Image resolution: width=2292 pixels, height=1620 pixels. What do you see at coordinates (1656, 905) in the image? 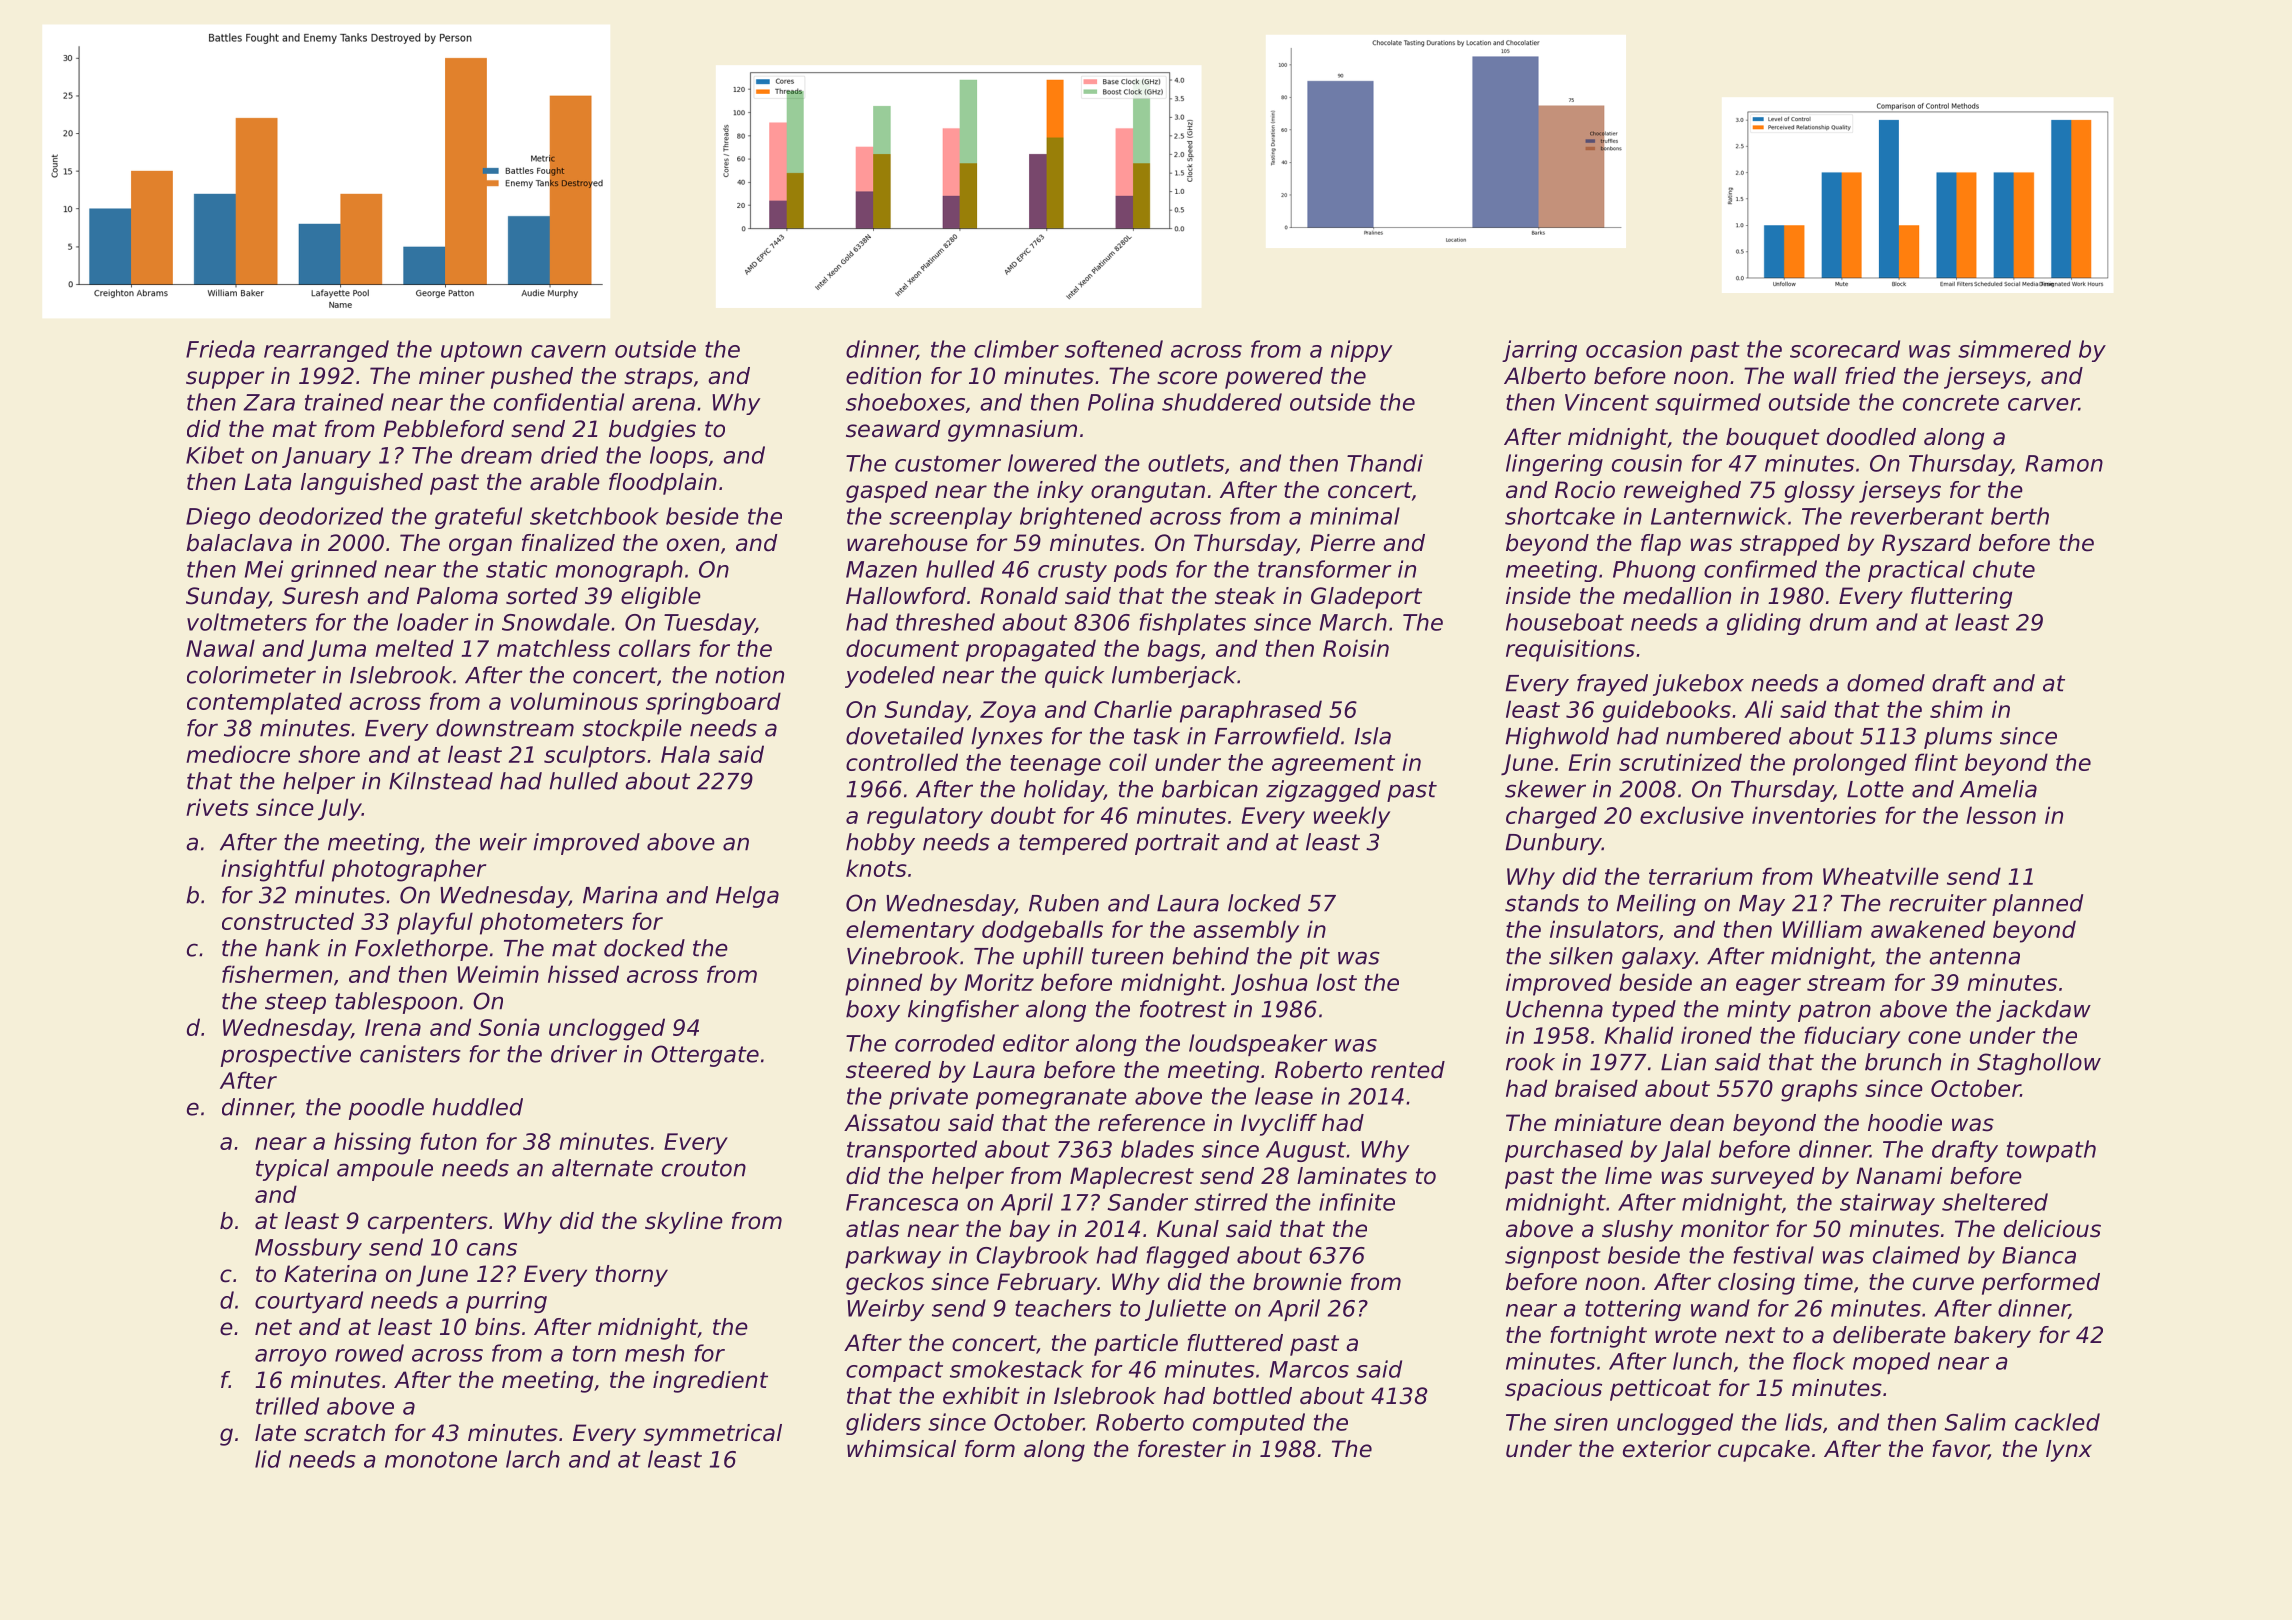
I see `Meiling` at bounding box center [1656, 905].
